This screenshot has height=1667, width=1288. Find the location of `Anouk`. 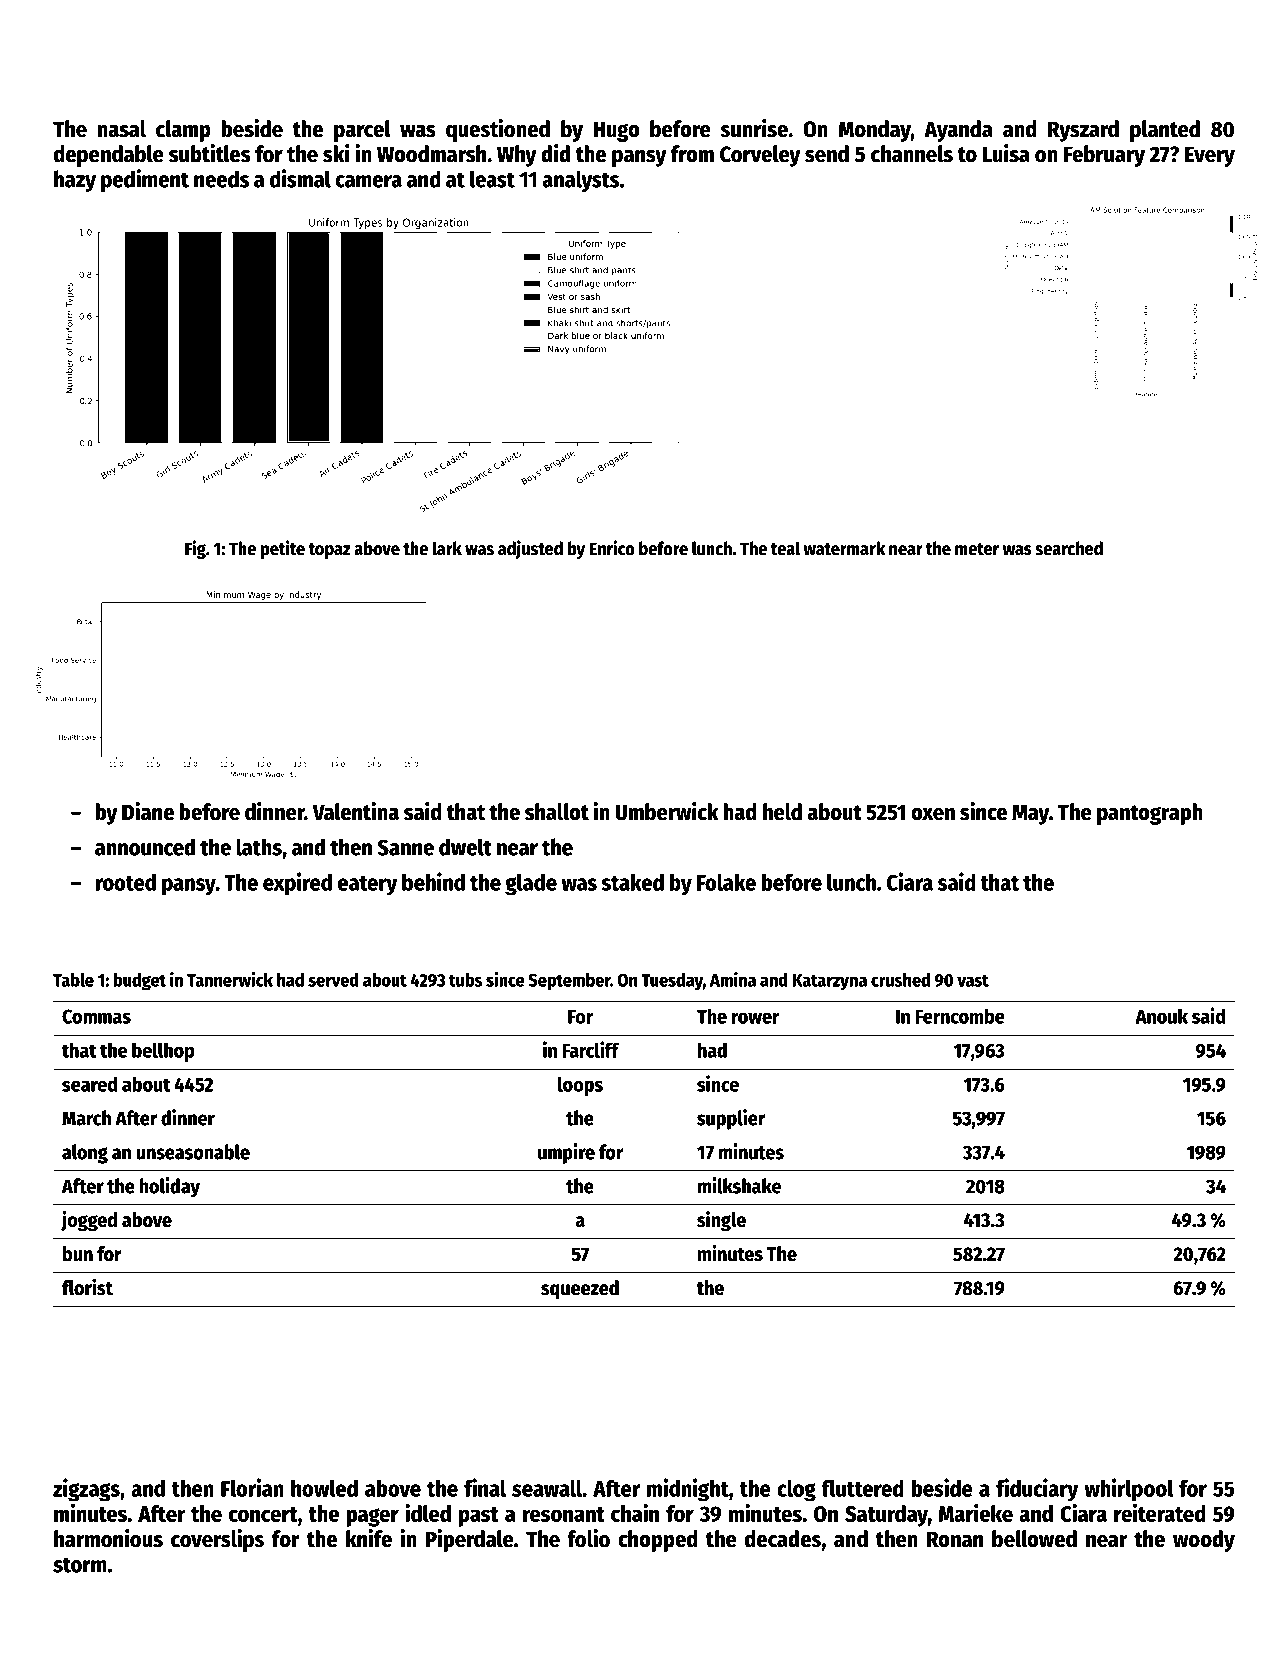

Anouk is located at coordinates (1161, 1016).
